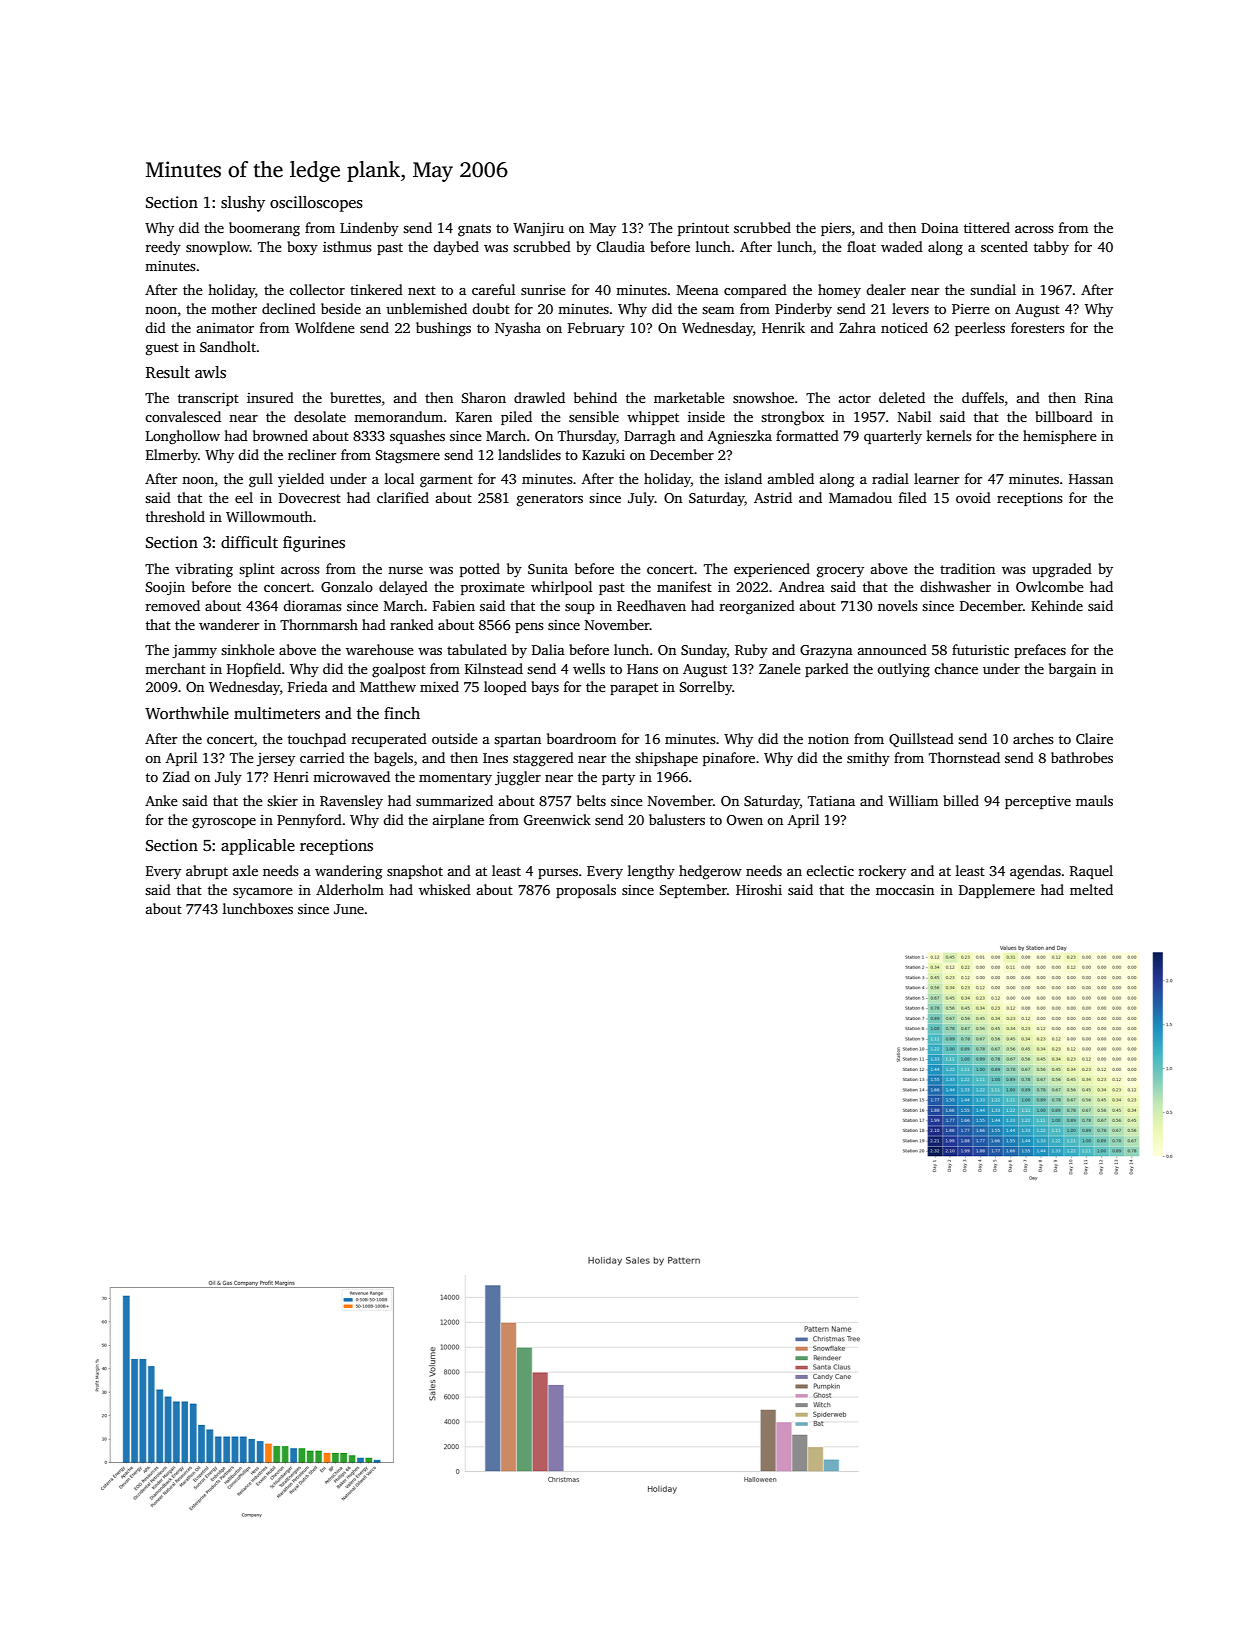 This screenshot has width=1259, height=1629. I want to click on peerless, so click(980, 329).
